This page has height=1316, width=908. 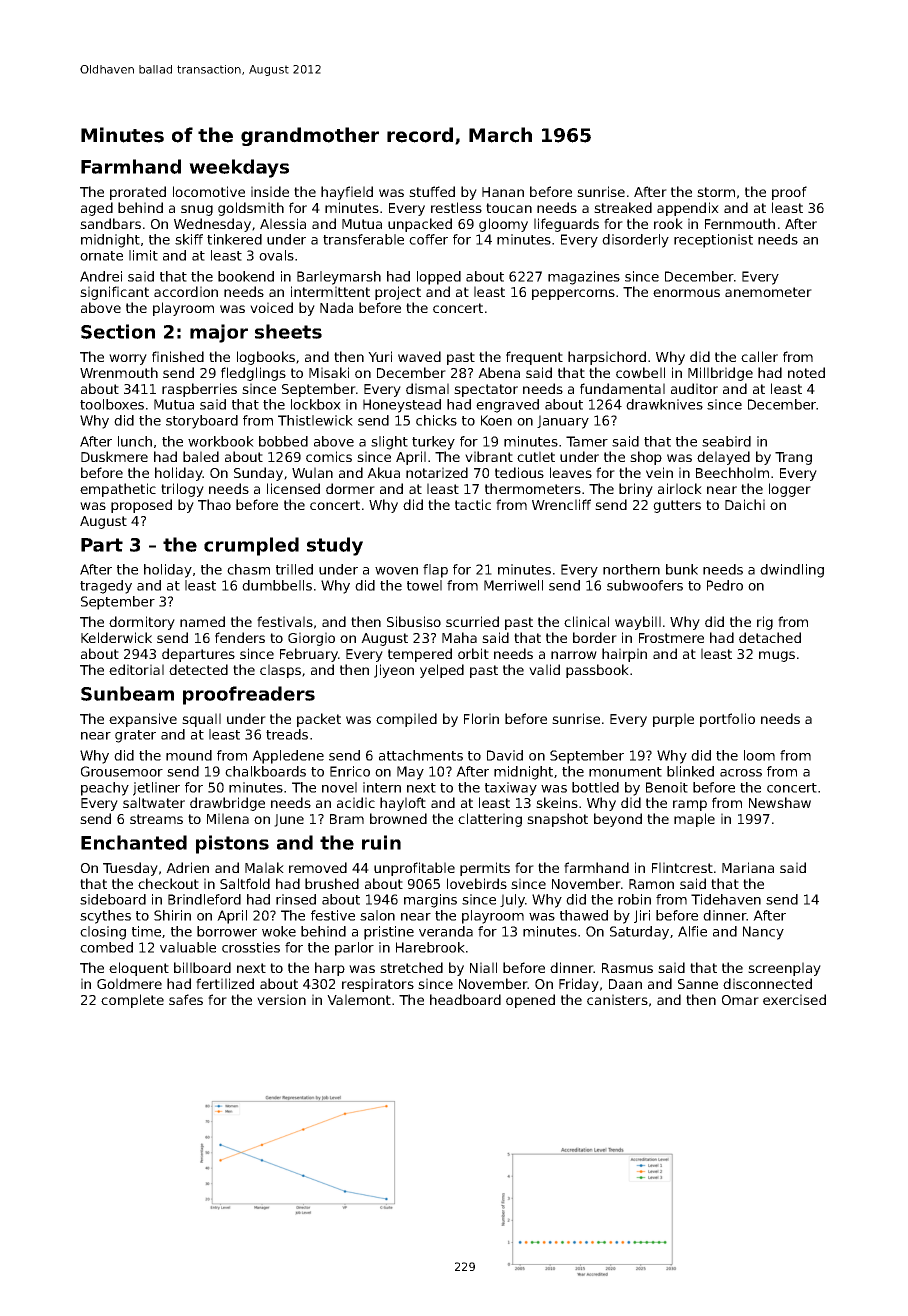 I want to click on logbooks, so click(x=266, y=358).
